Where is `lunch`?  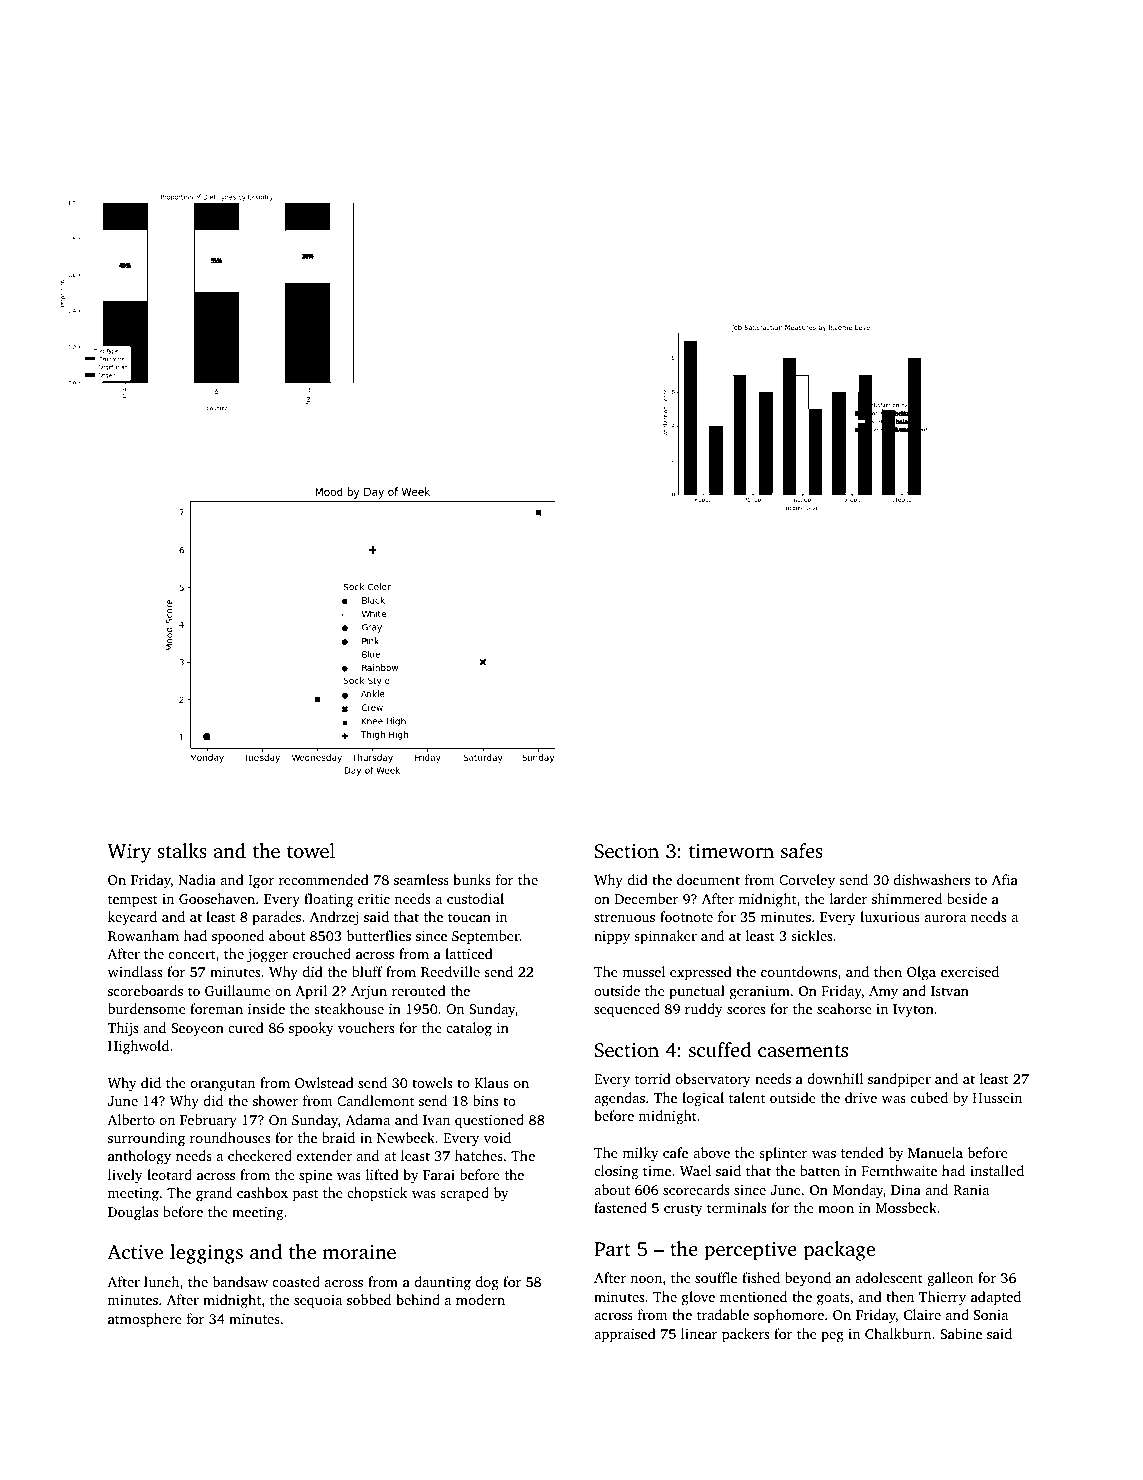 lunch is located at coordinates (161, 1281).
